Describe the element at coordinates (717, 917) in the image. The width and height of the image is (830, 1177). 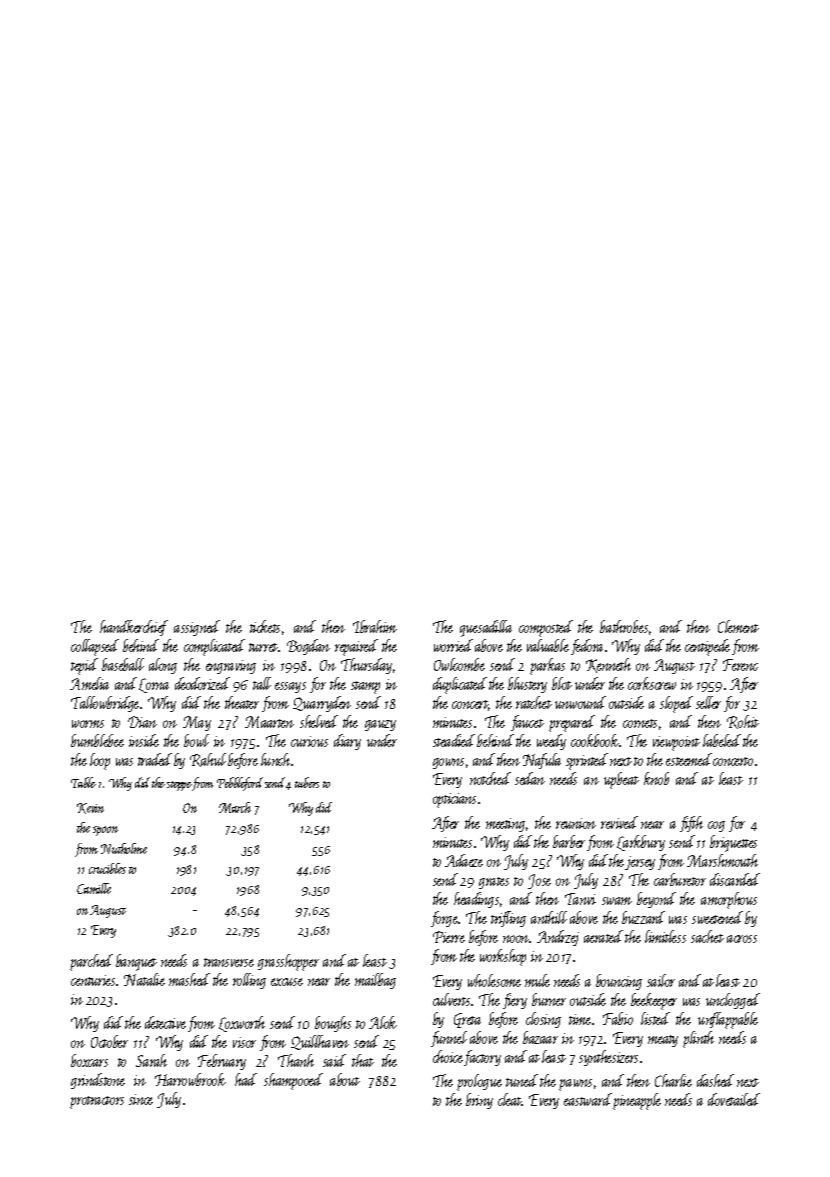
I see `sweetened` at that location.
